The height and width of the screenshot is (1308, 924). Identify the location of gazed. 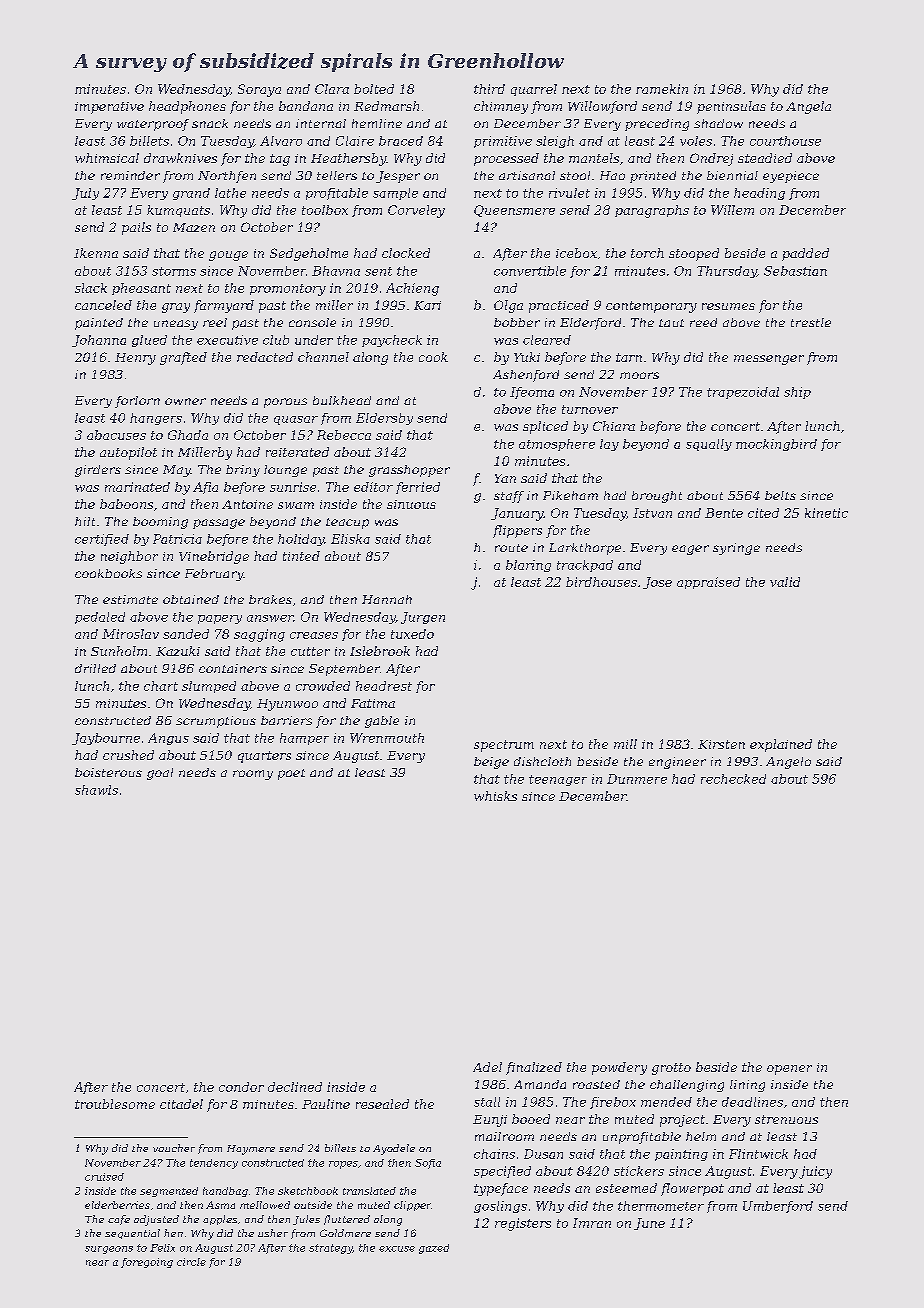
(434, 1249).
